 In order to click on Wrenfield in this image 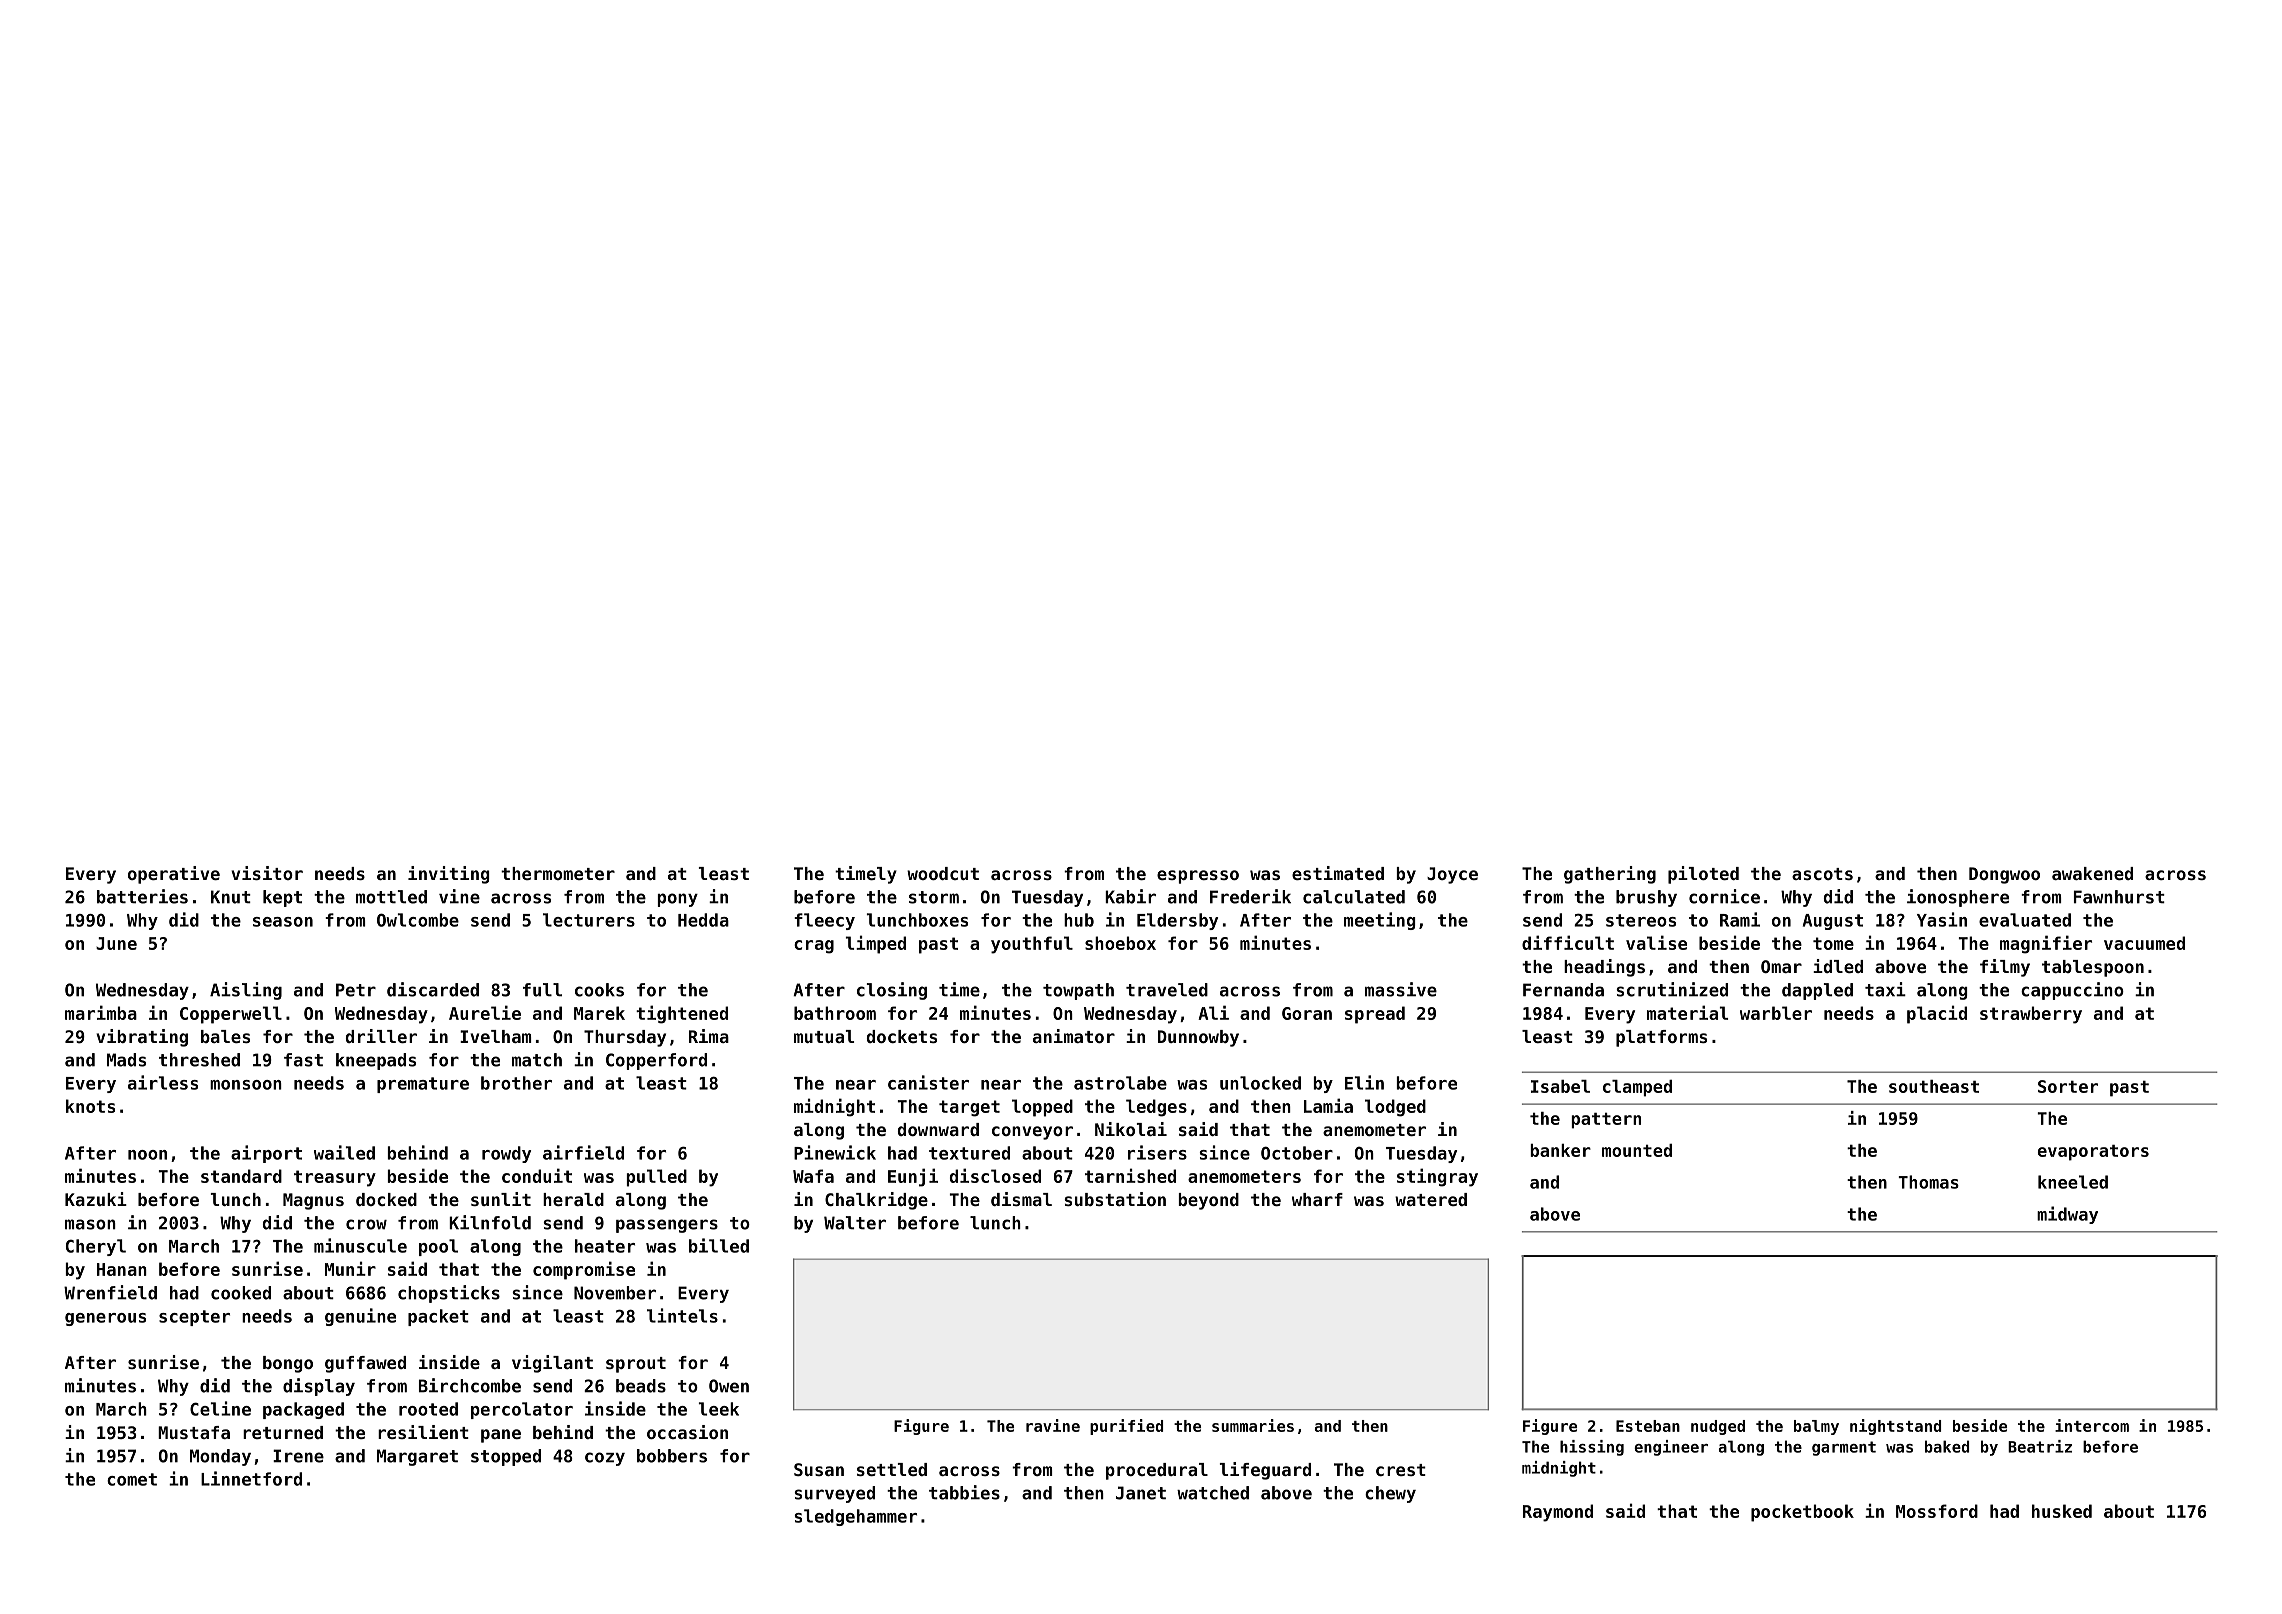, I will do `click(110, 1292)`.
